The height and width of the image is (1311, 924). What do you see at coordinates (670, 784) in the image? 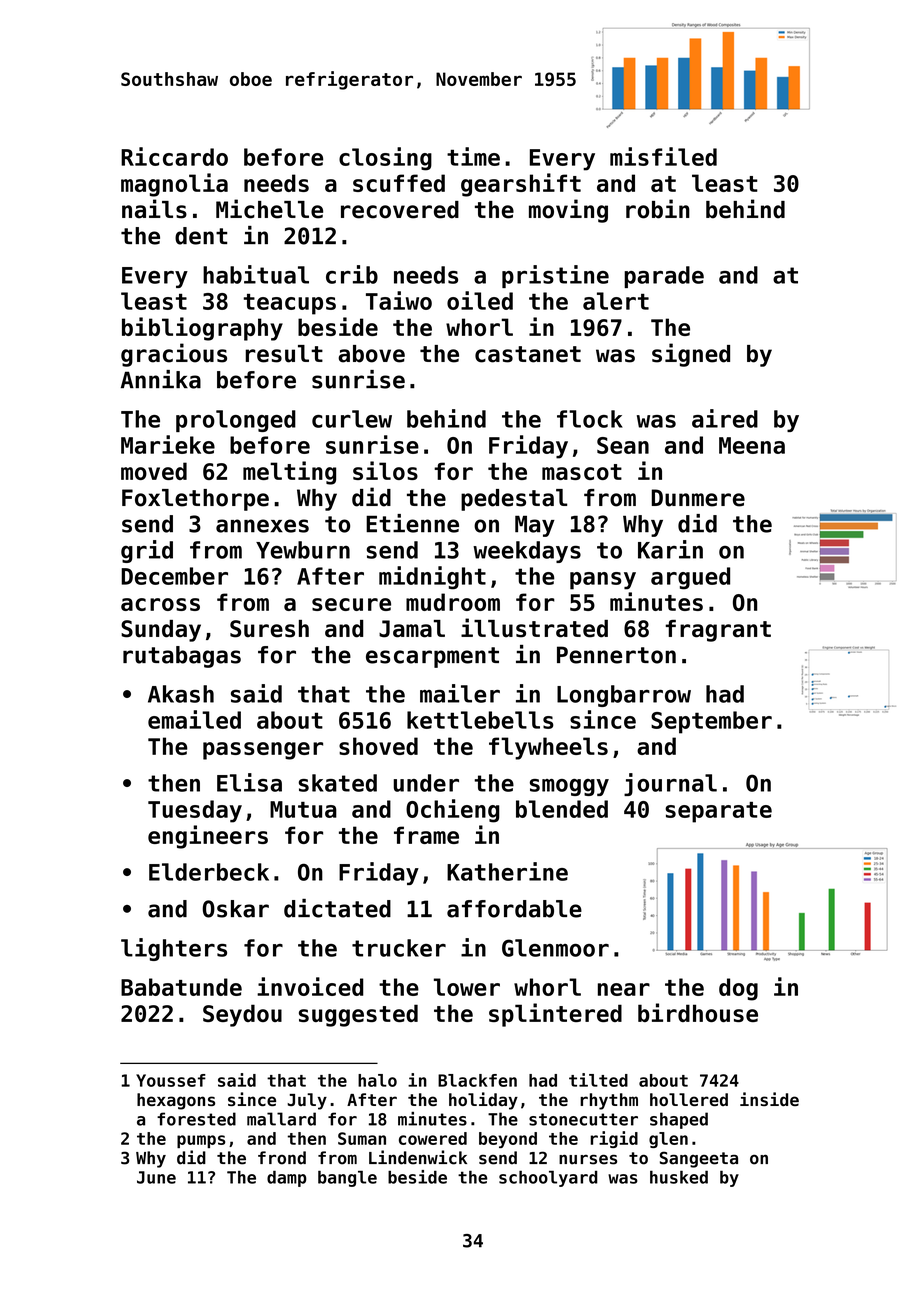
I see `journal` at bounding box center [670, 784].
